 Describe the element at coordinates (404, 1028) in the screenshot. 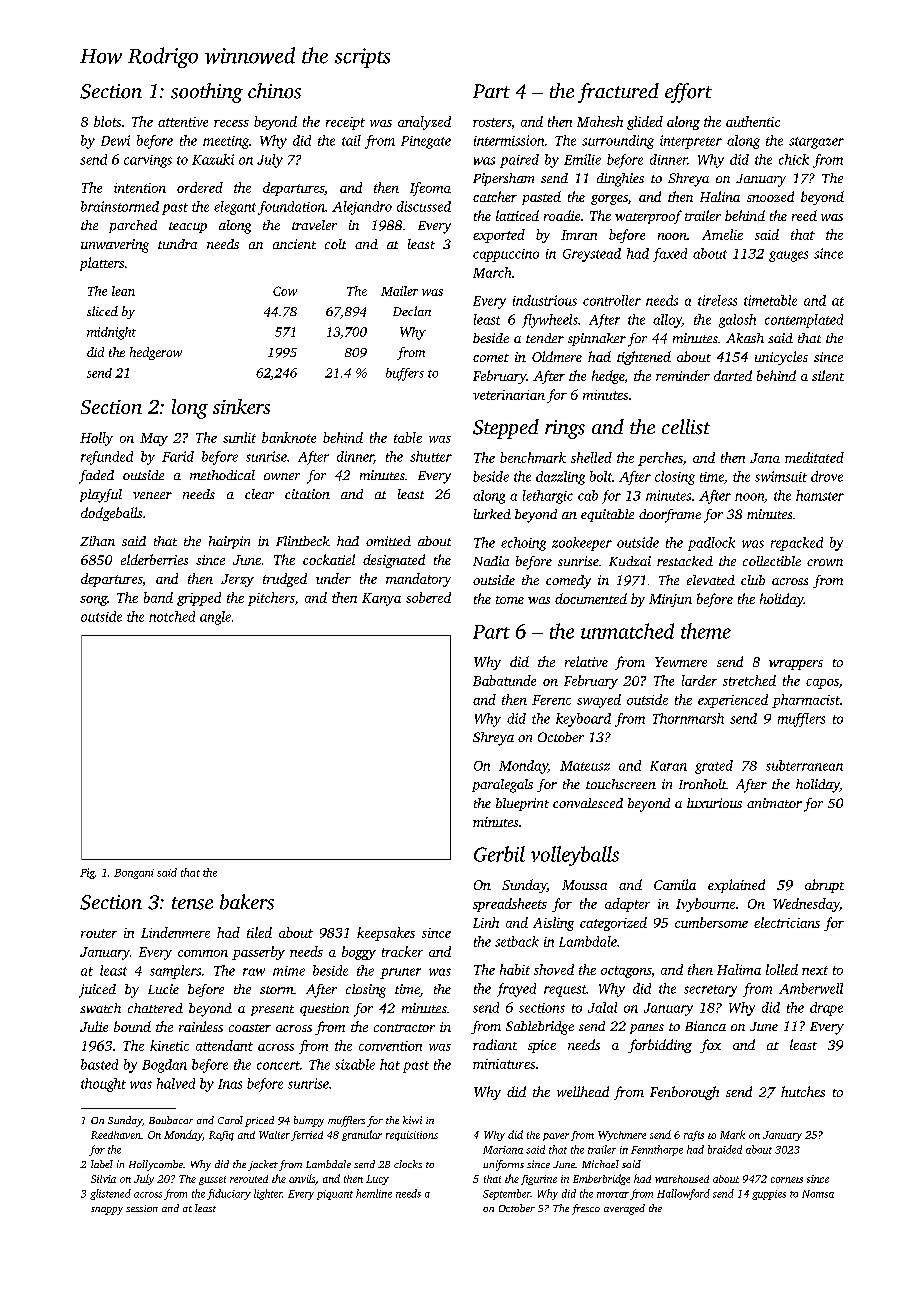

I see `contractor` at that location.
